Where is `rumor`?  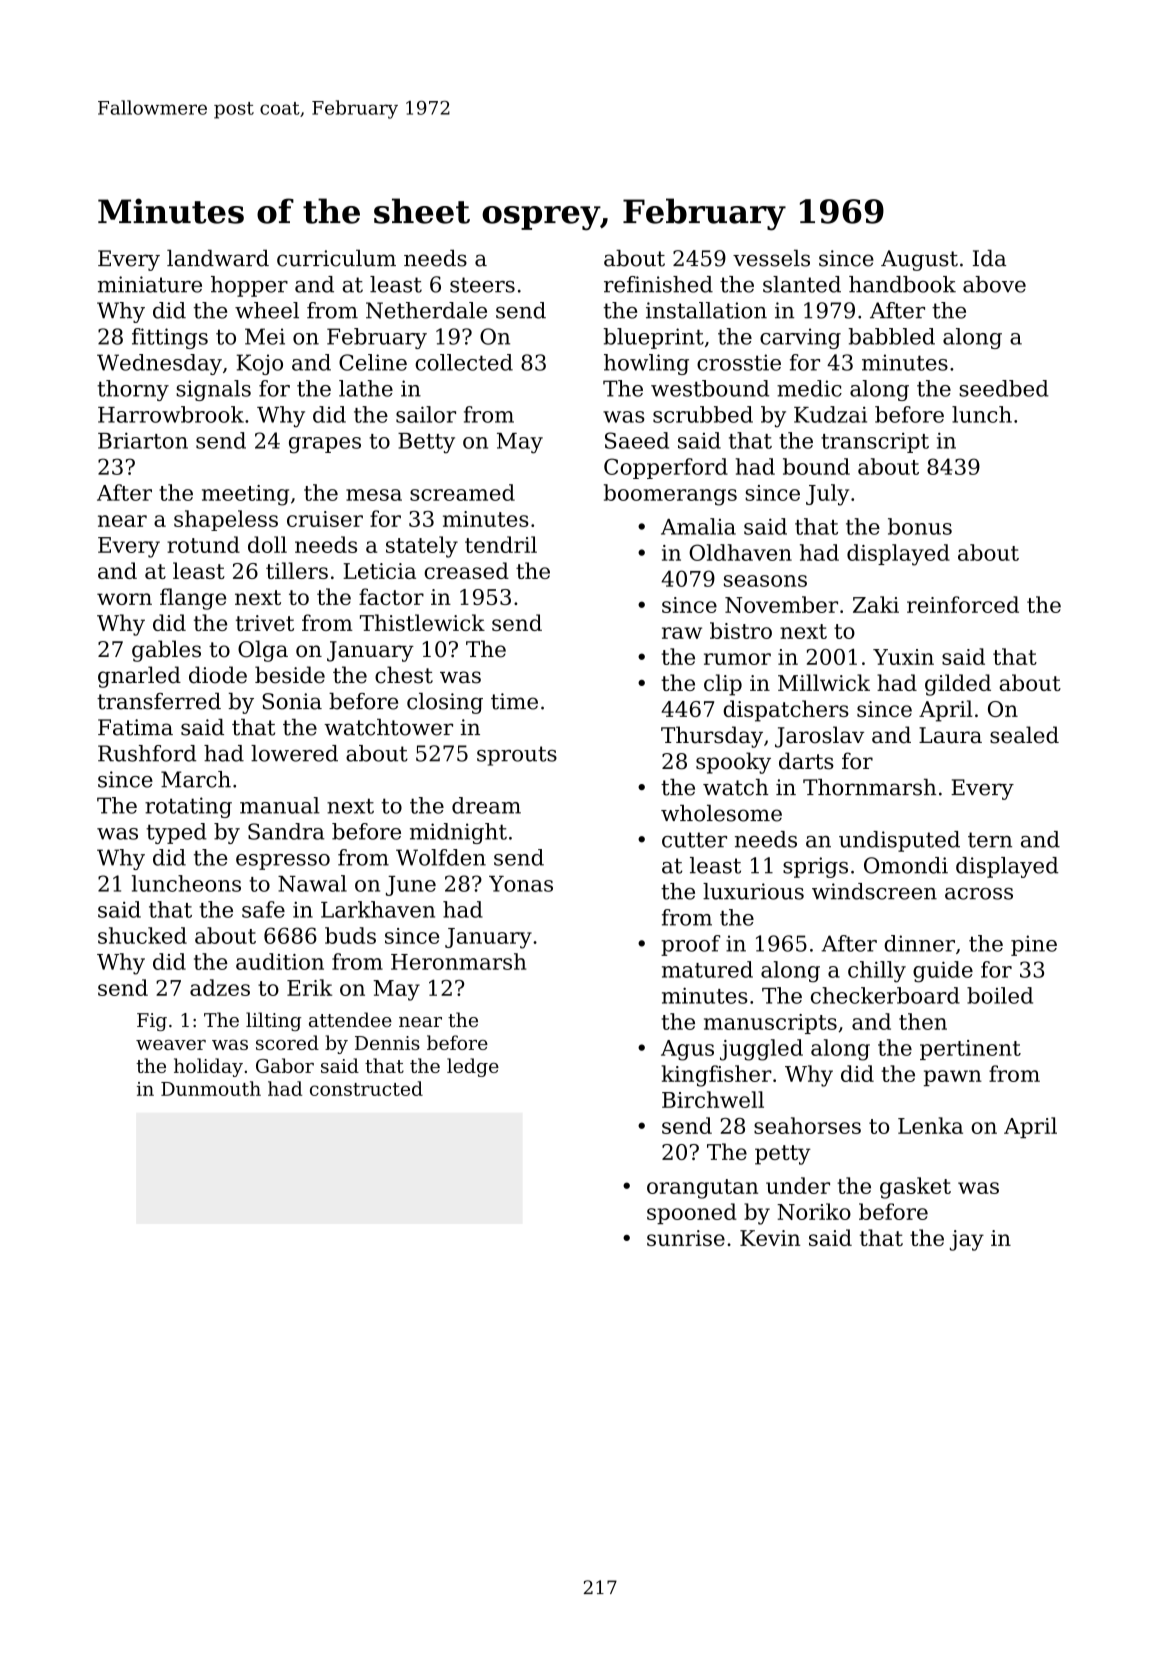 rumor is located at coordinates (737, 659).
